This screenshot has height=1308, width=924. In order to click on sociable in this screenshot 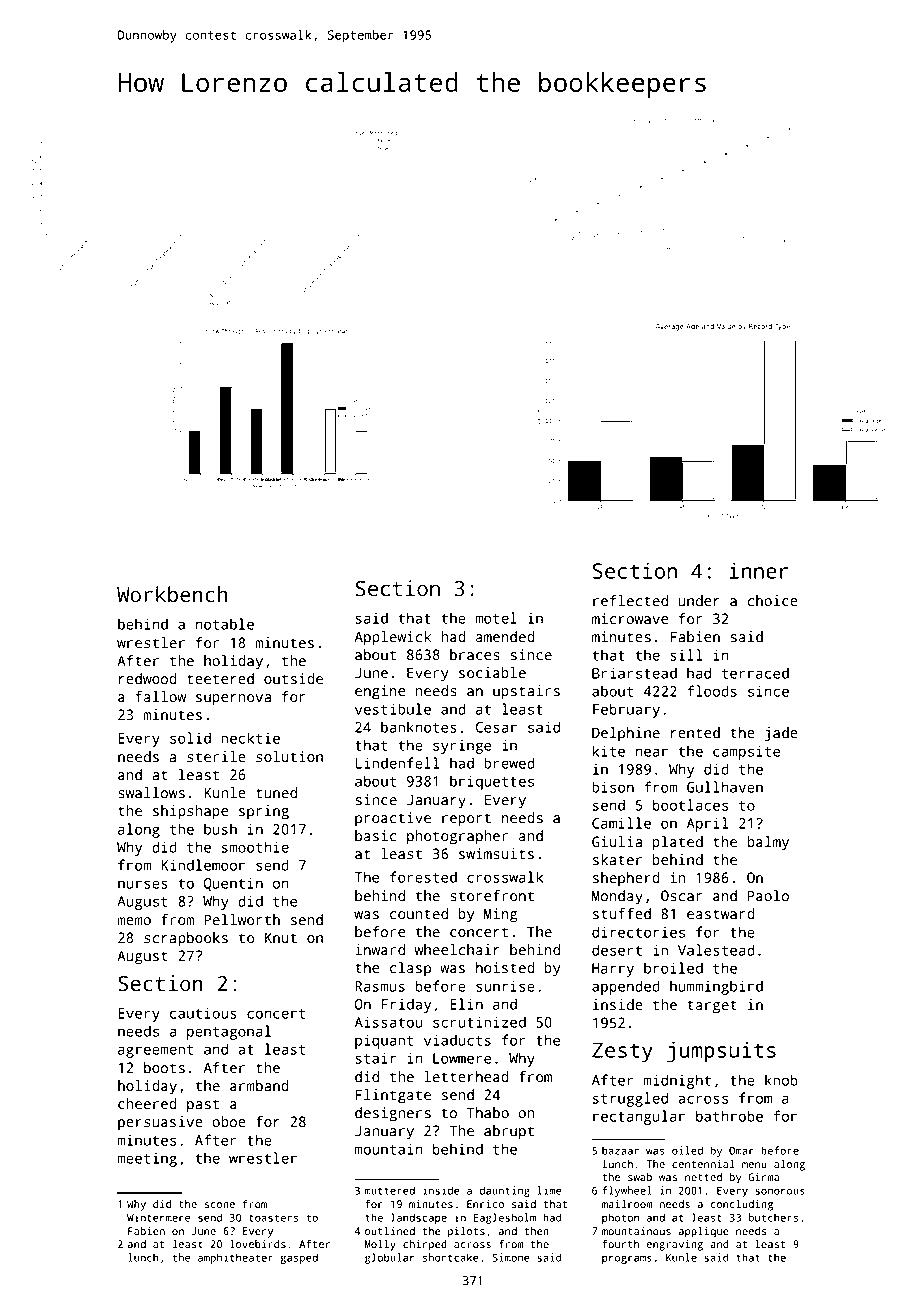, I will do `click(492, 673)`.
